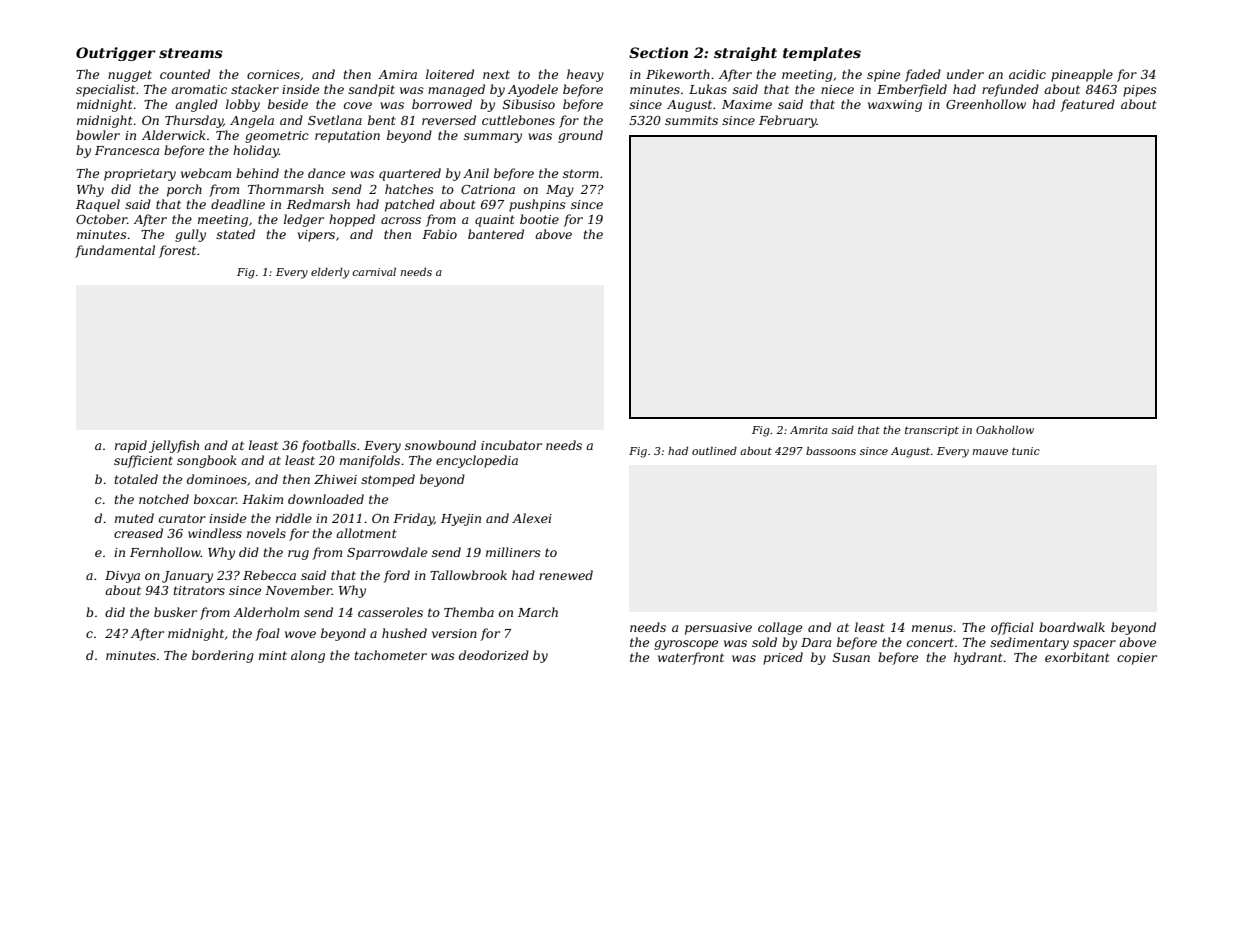 This image has height=952, width=1233. I want to click on rapid, so click(131, 446).
